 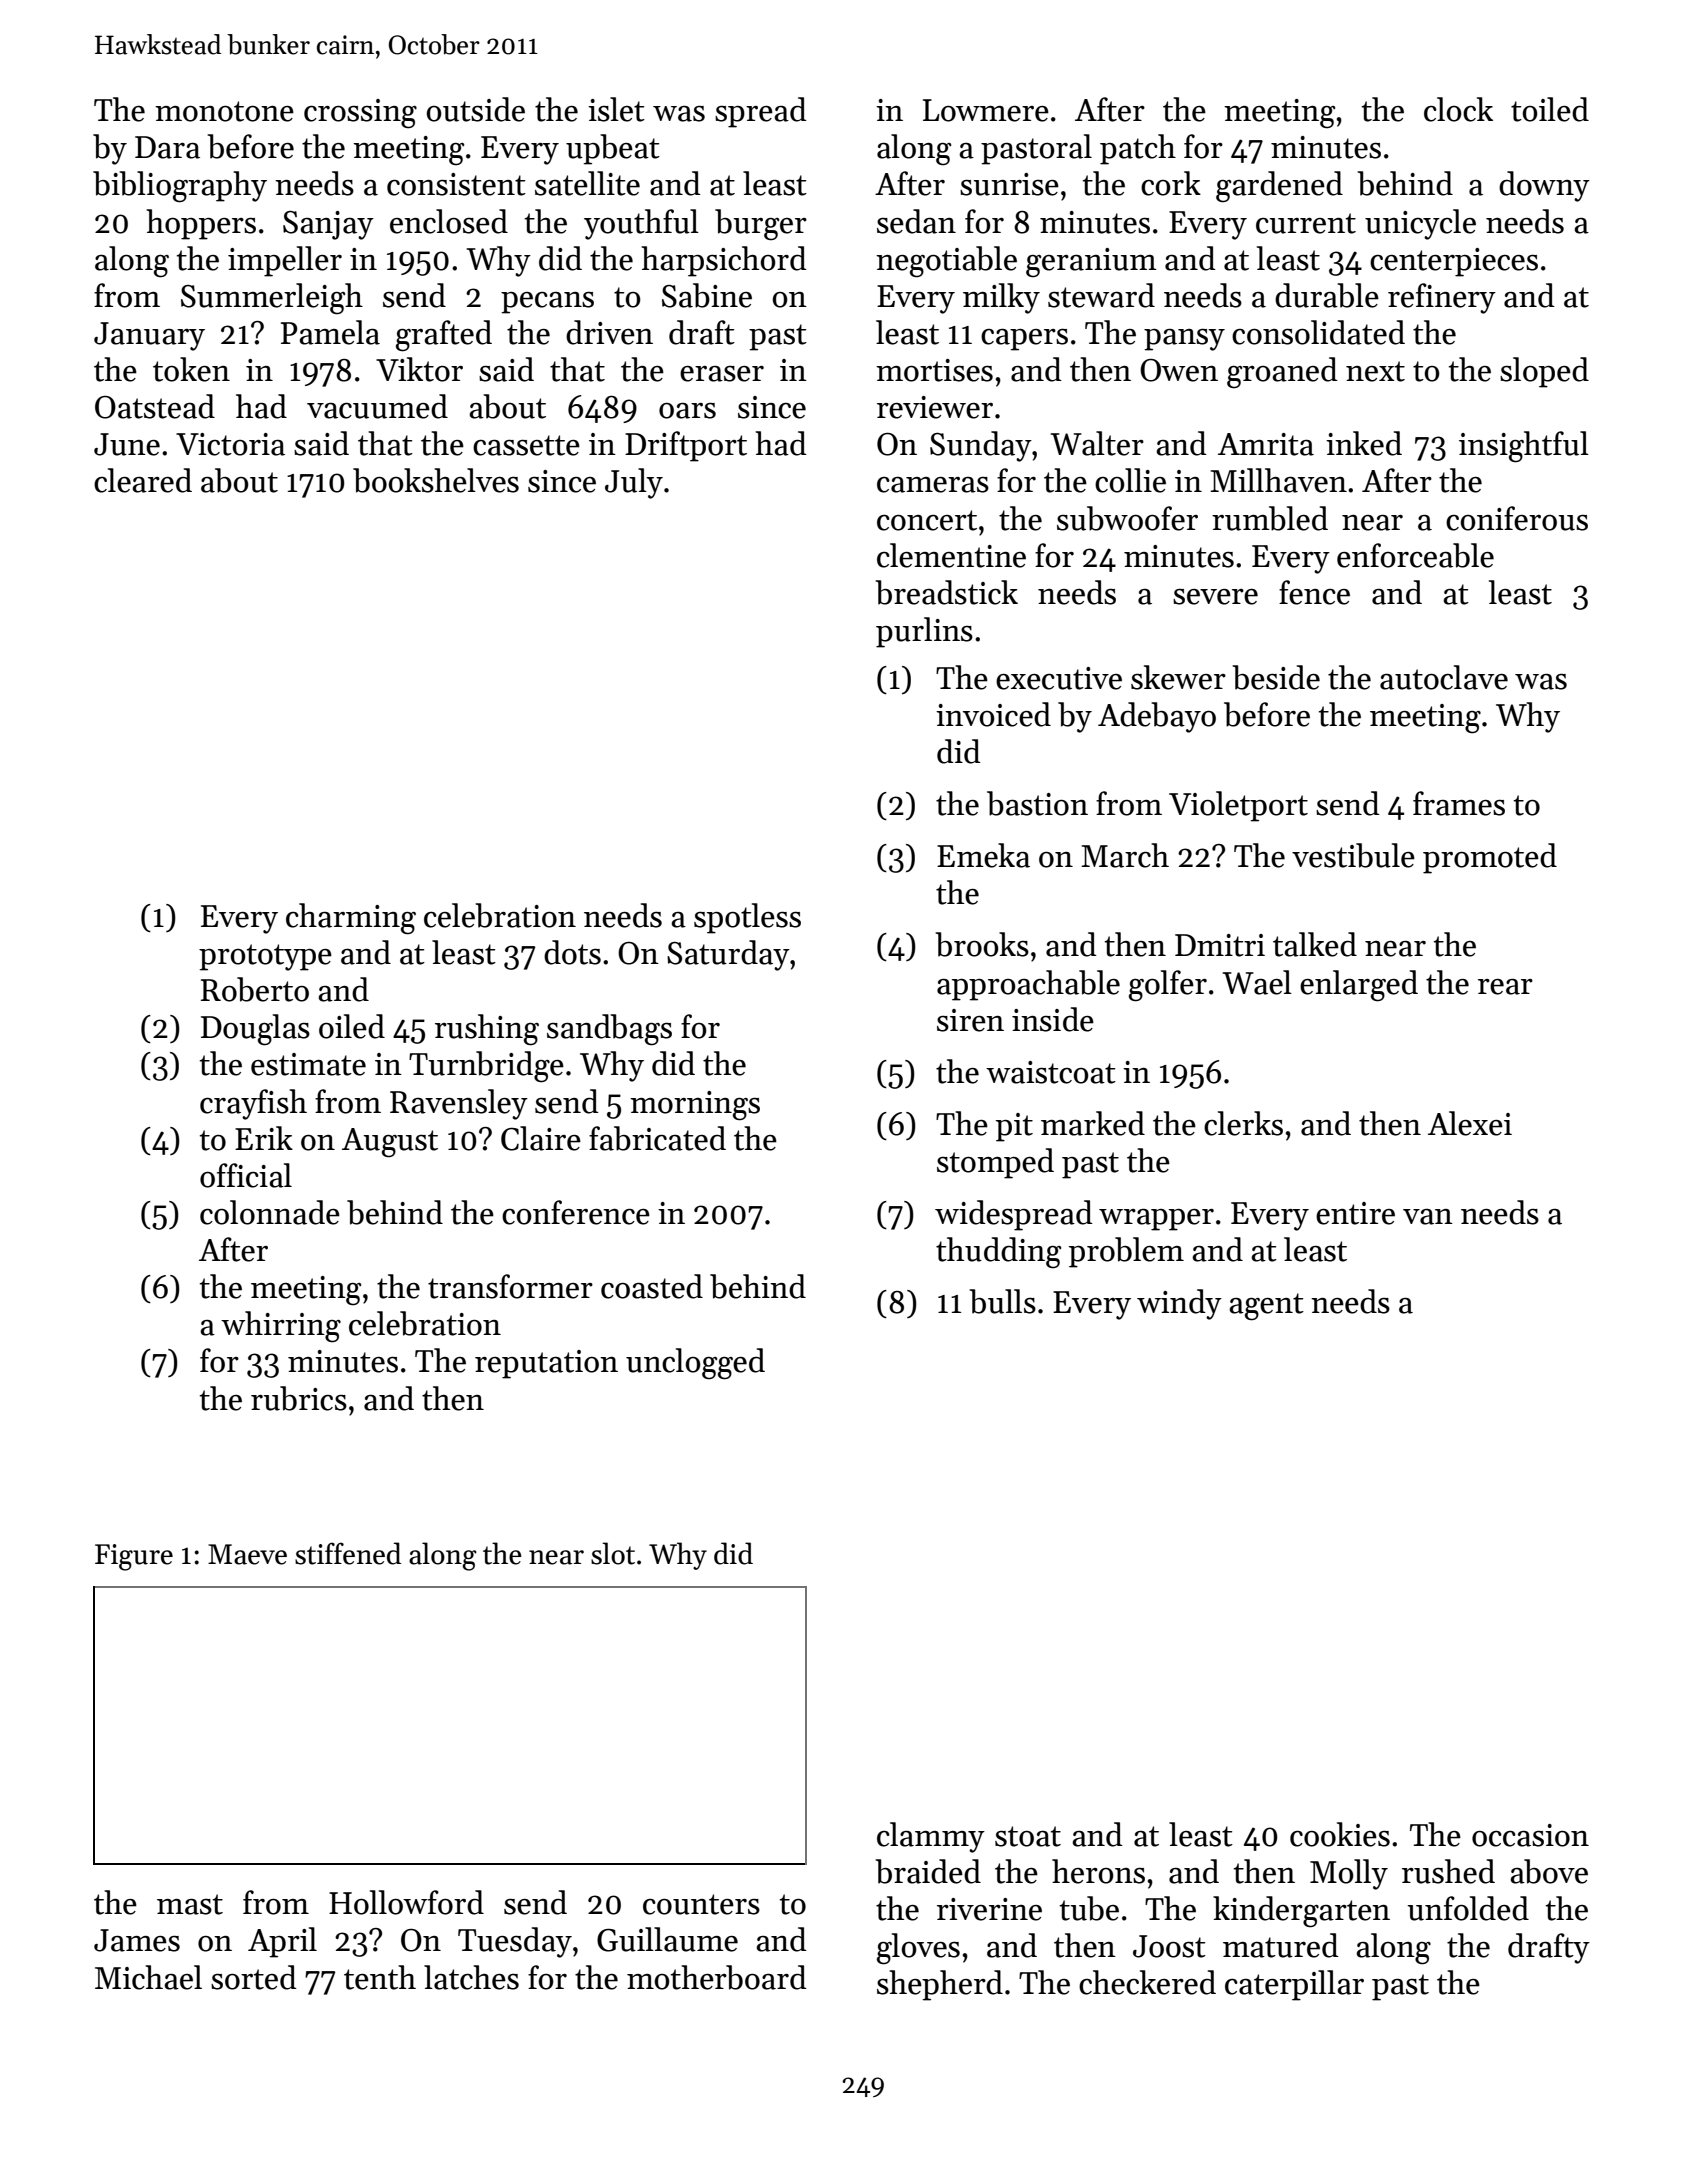 What do you see at coordinates (406, 1902) in the document?
I see `Hollowford` at bounding box center [406, 1902].
